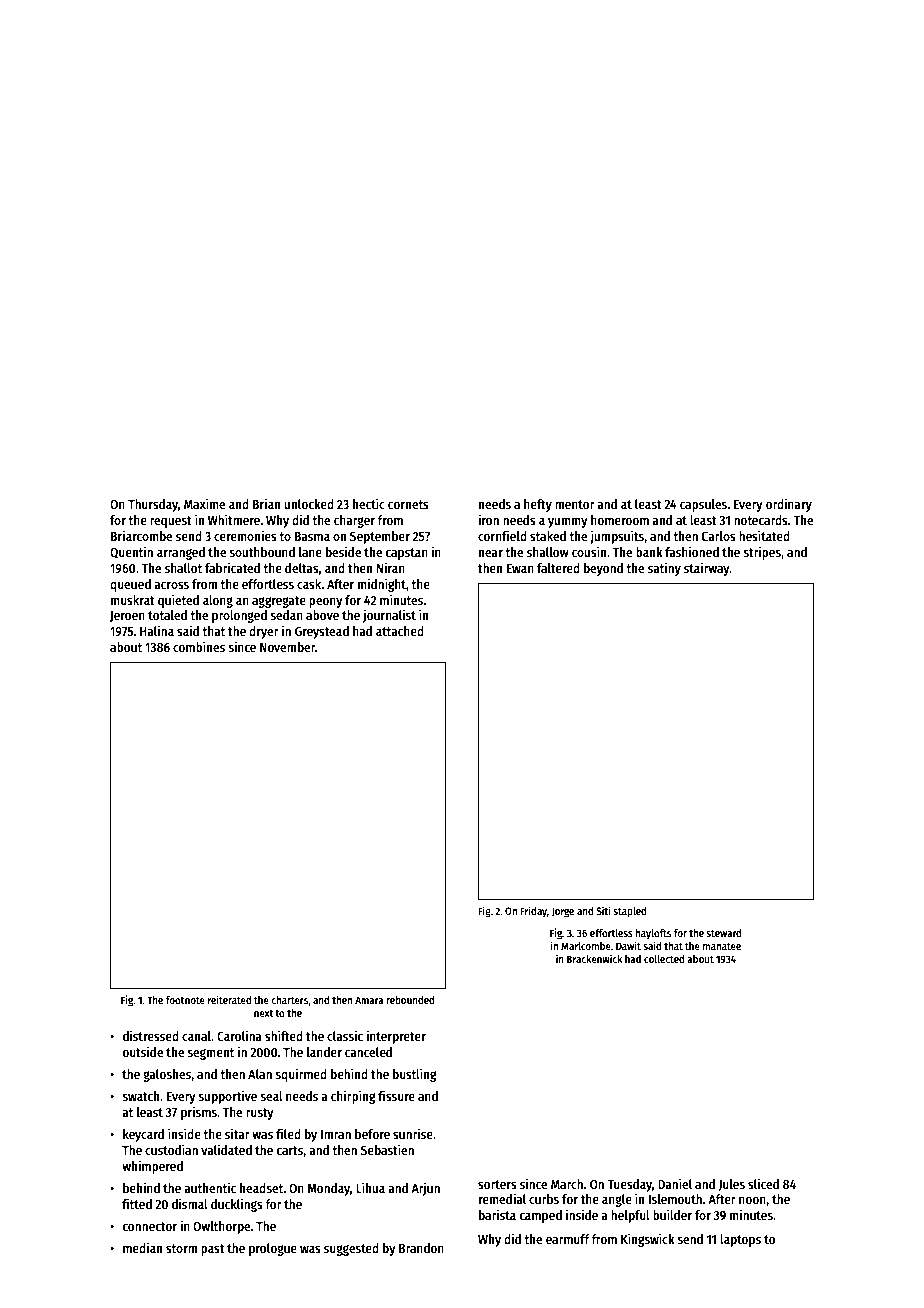 The width and height of the screenshot is (924, 1308). Describe the element at coordinates (563, 912) in the screenshot. I see `Jorge` at that location.
